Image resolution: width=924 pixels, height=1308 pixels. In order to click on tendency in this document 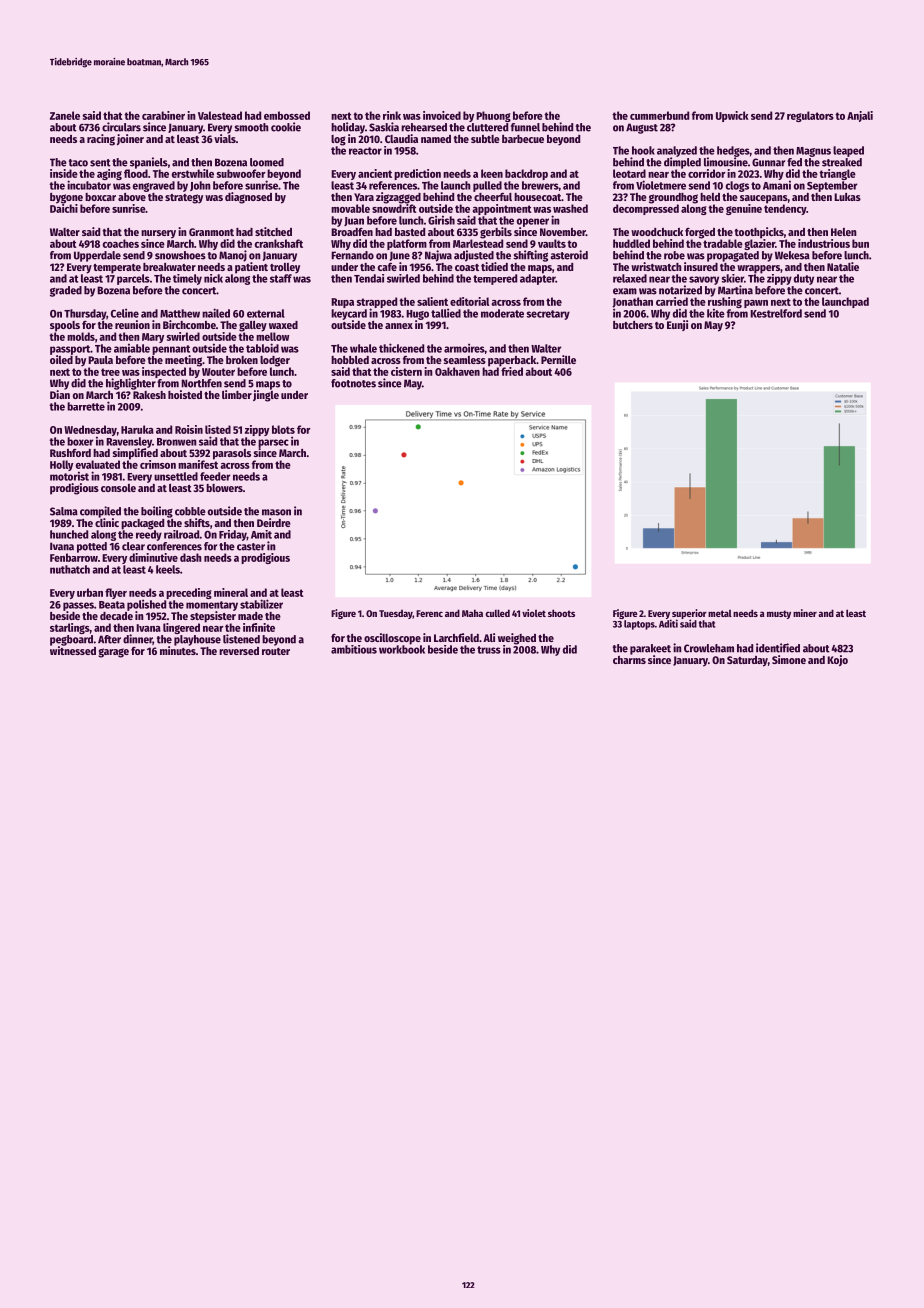, I will do `click(785, 209)`.
